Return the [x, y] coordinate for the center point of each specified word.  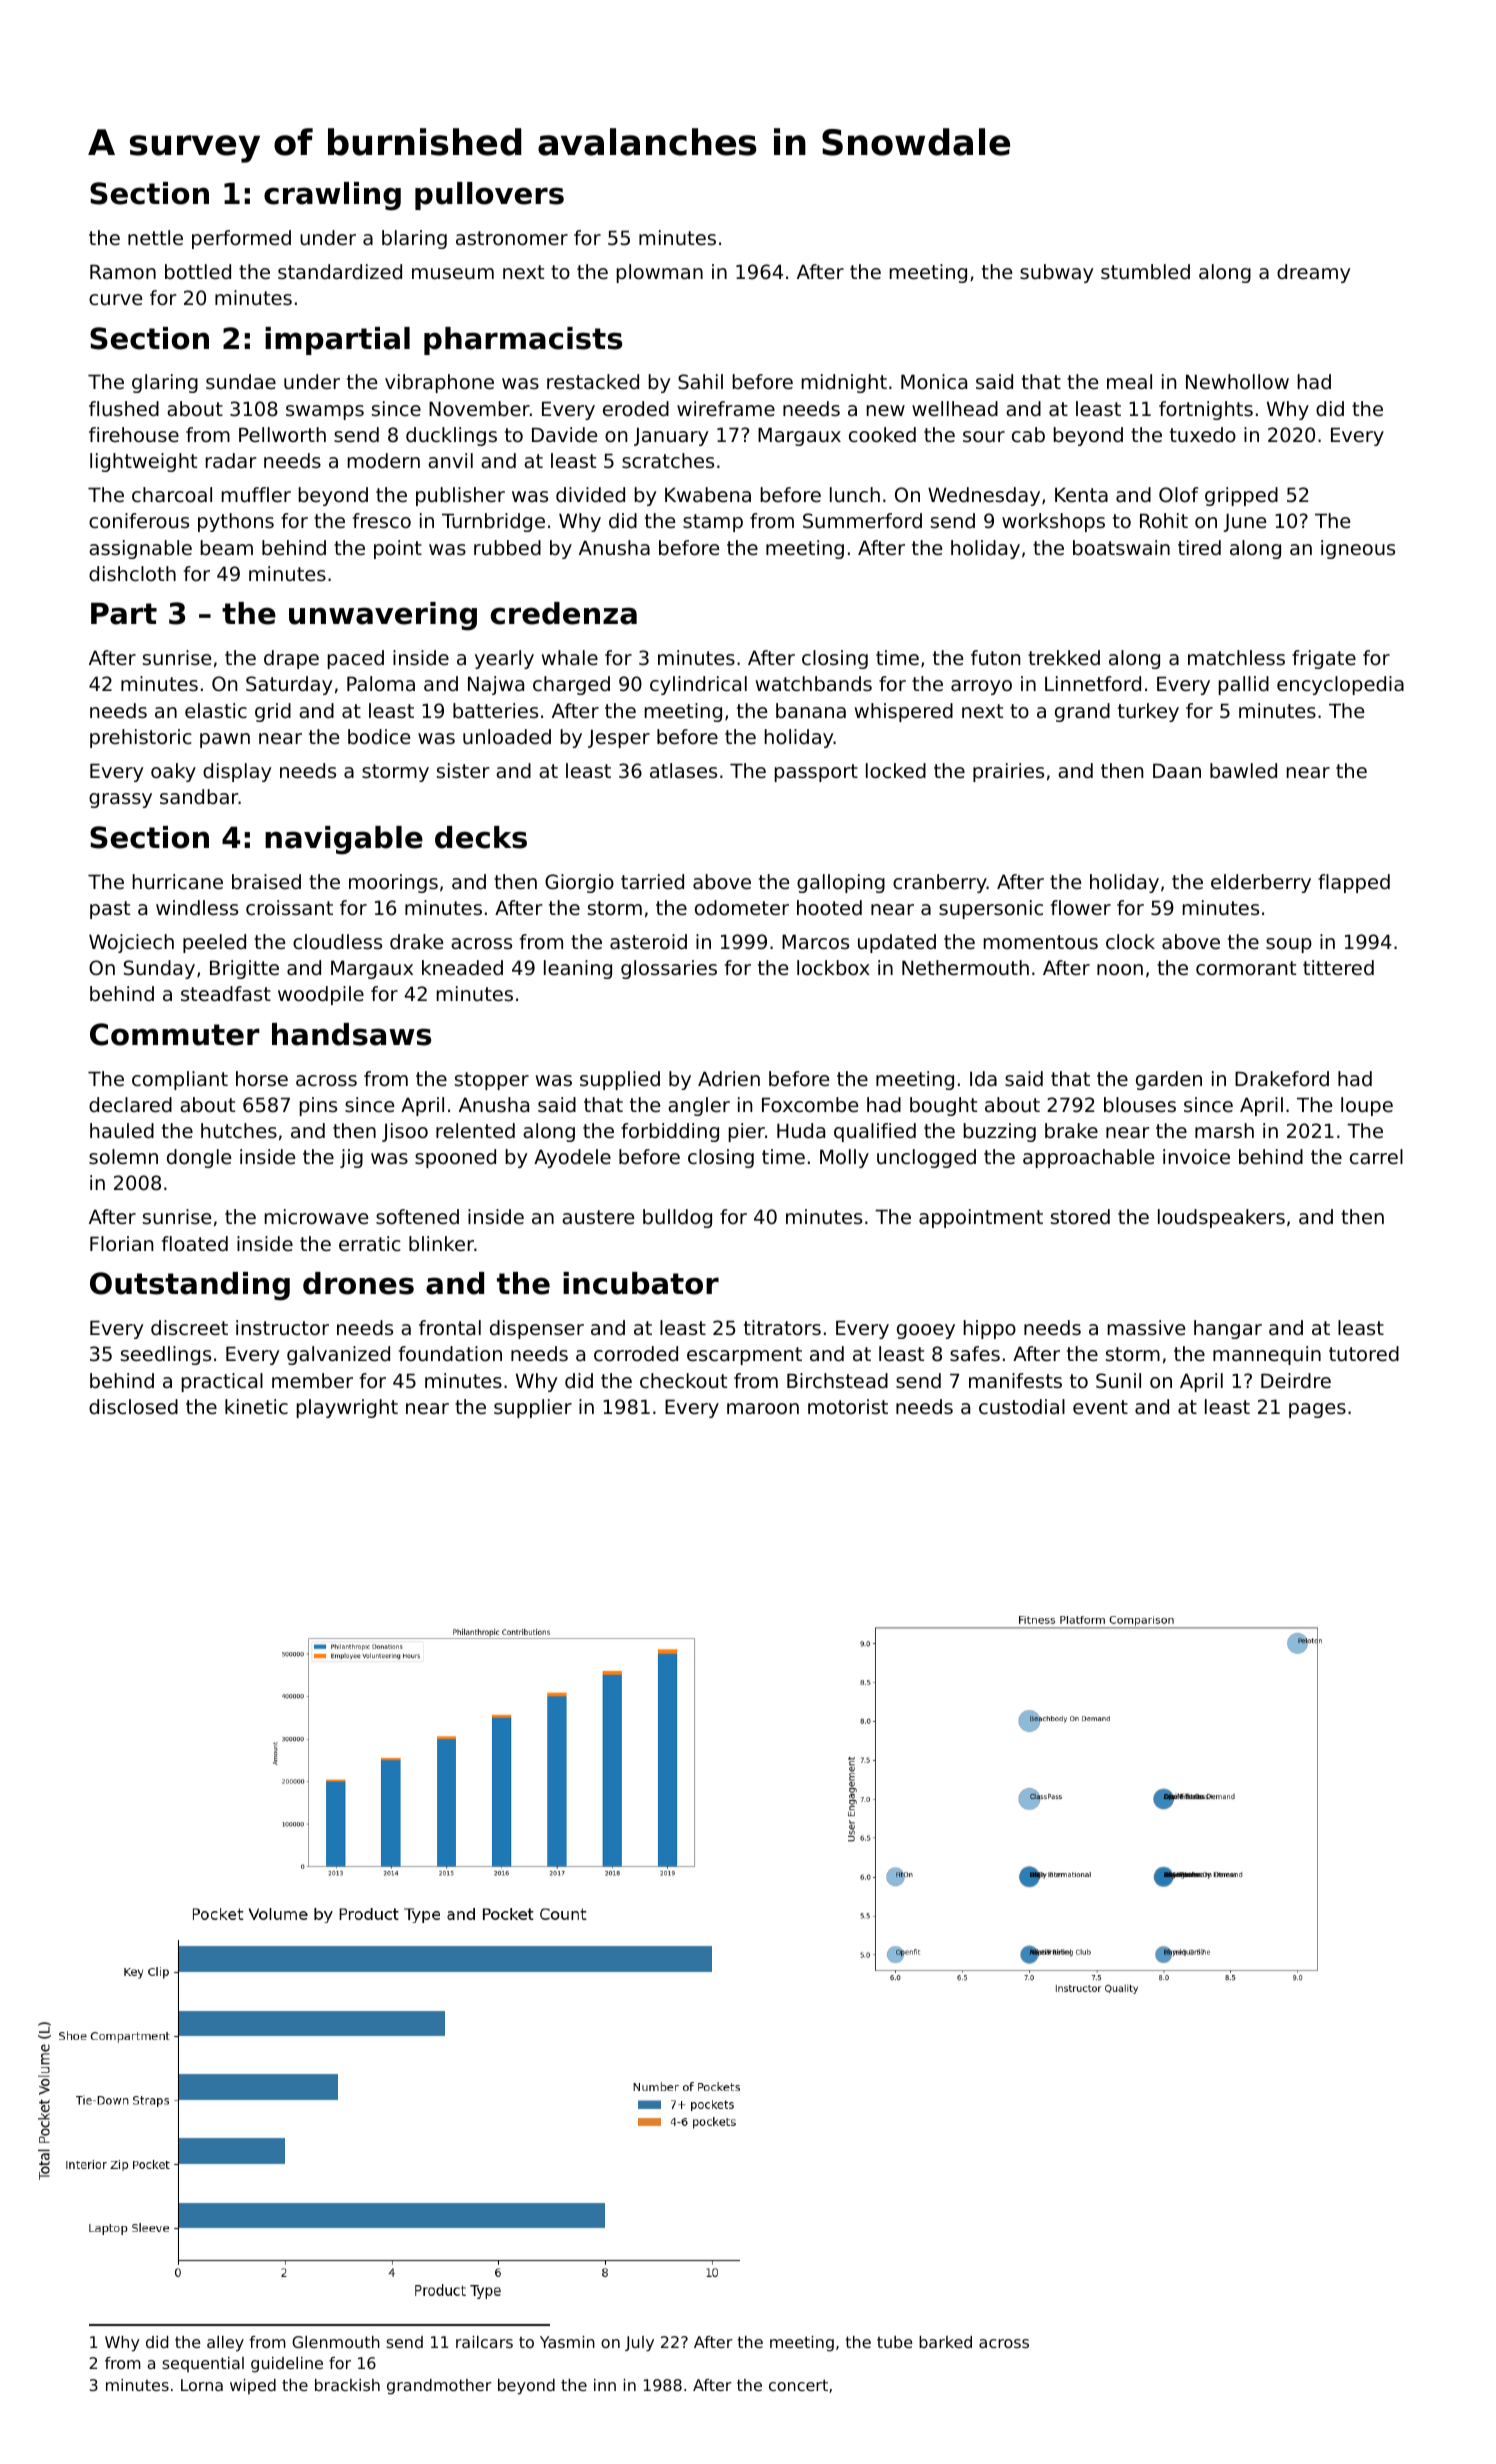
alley [225, 2344]
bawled [1243, 771]
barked [945, 2342]
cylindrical [698, 685]
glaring [165, 383]
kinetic [256, 1407]
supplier [533, 1408]
